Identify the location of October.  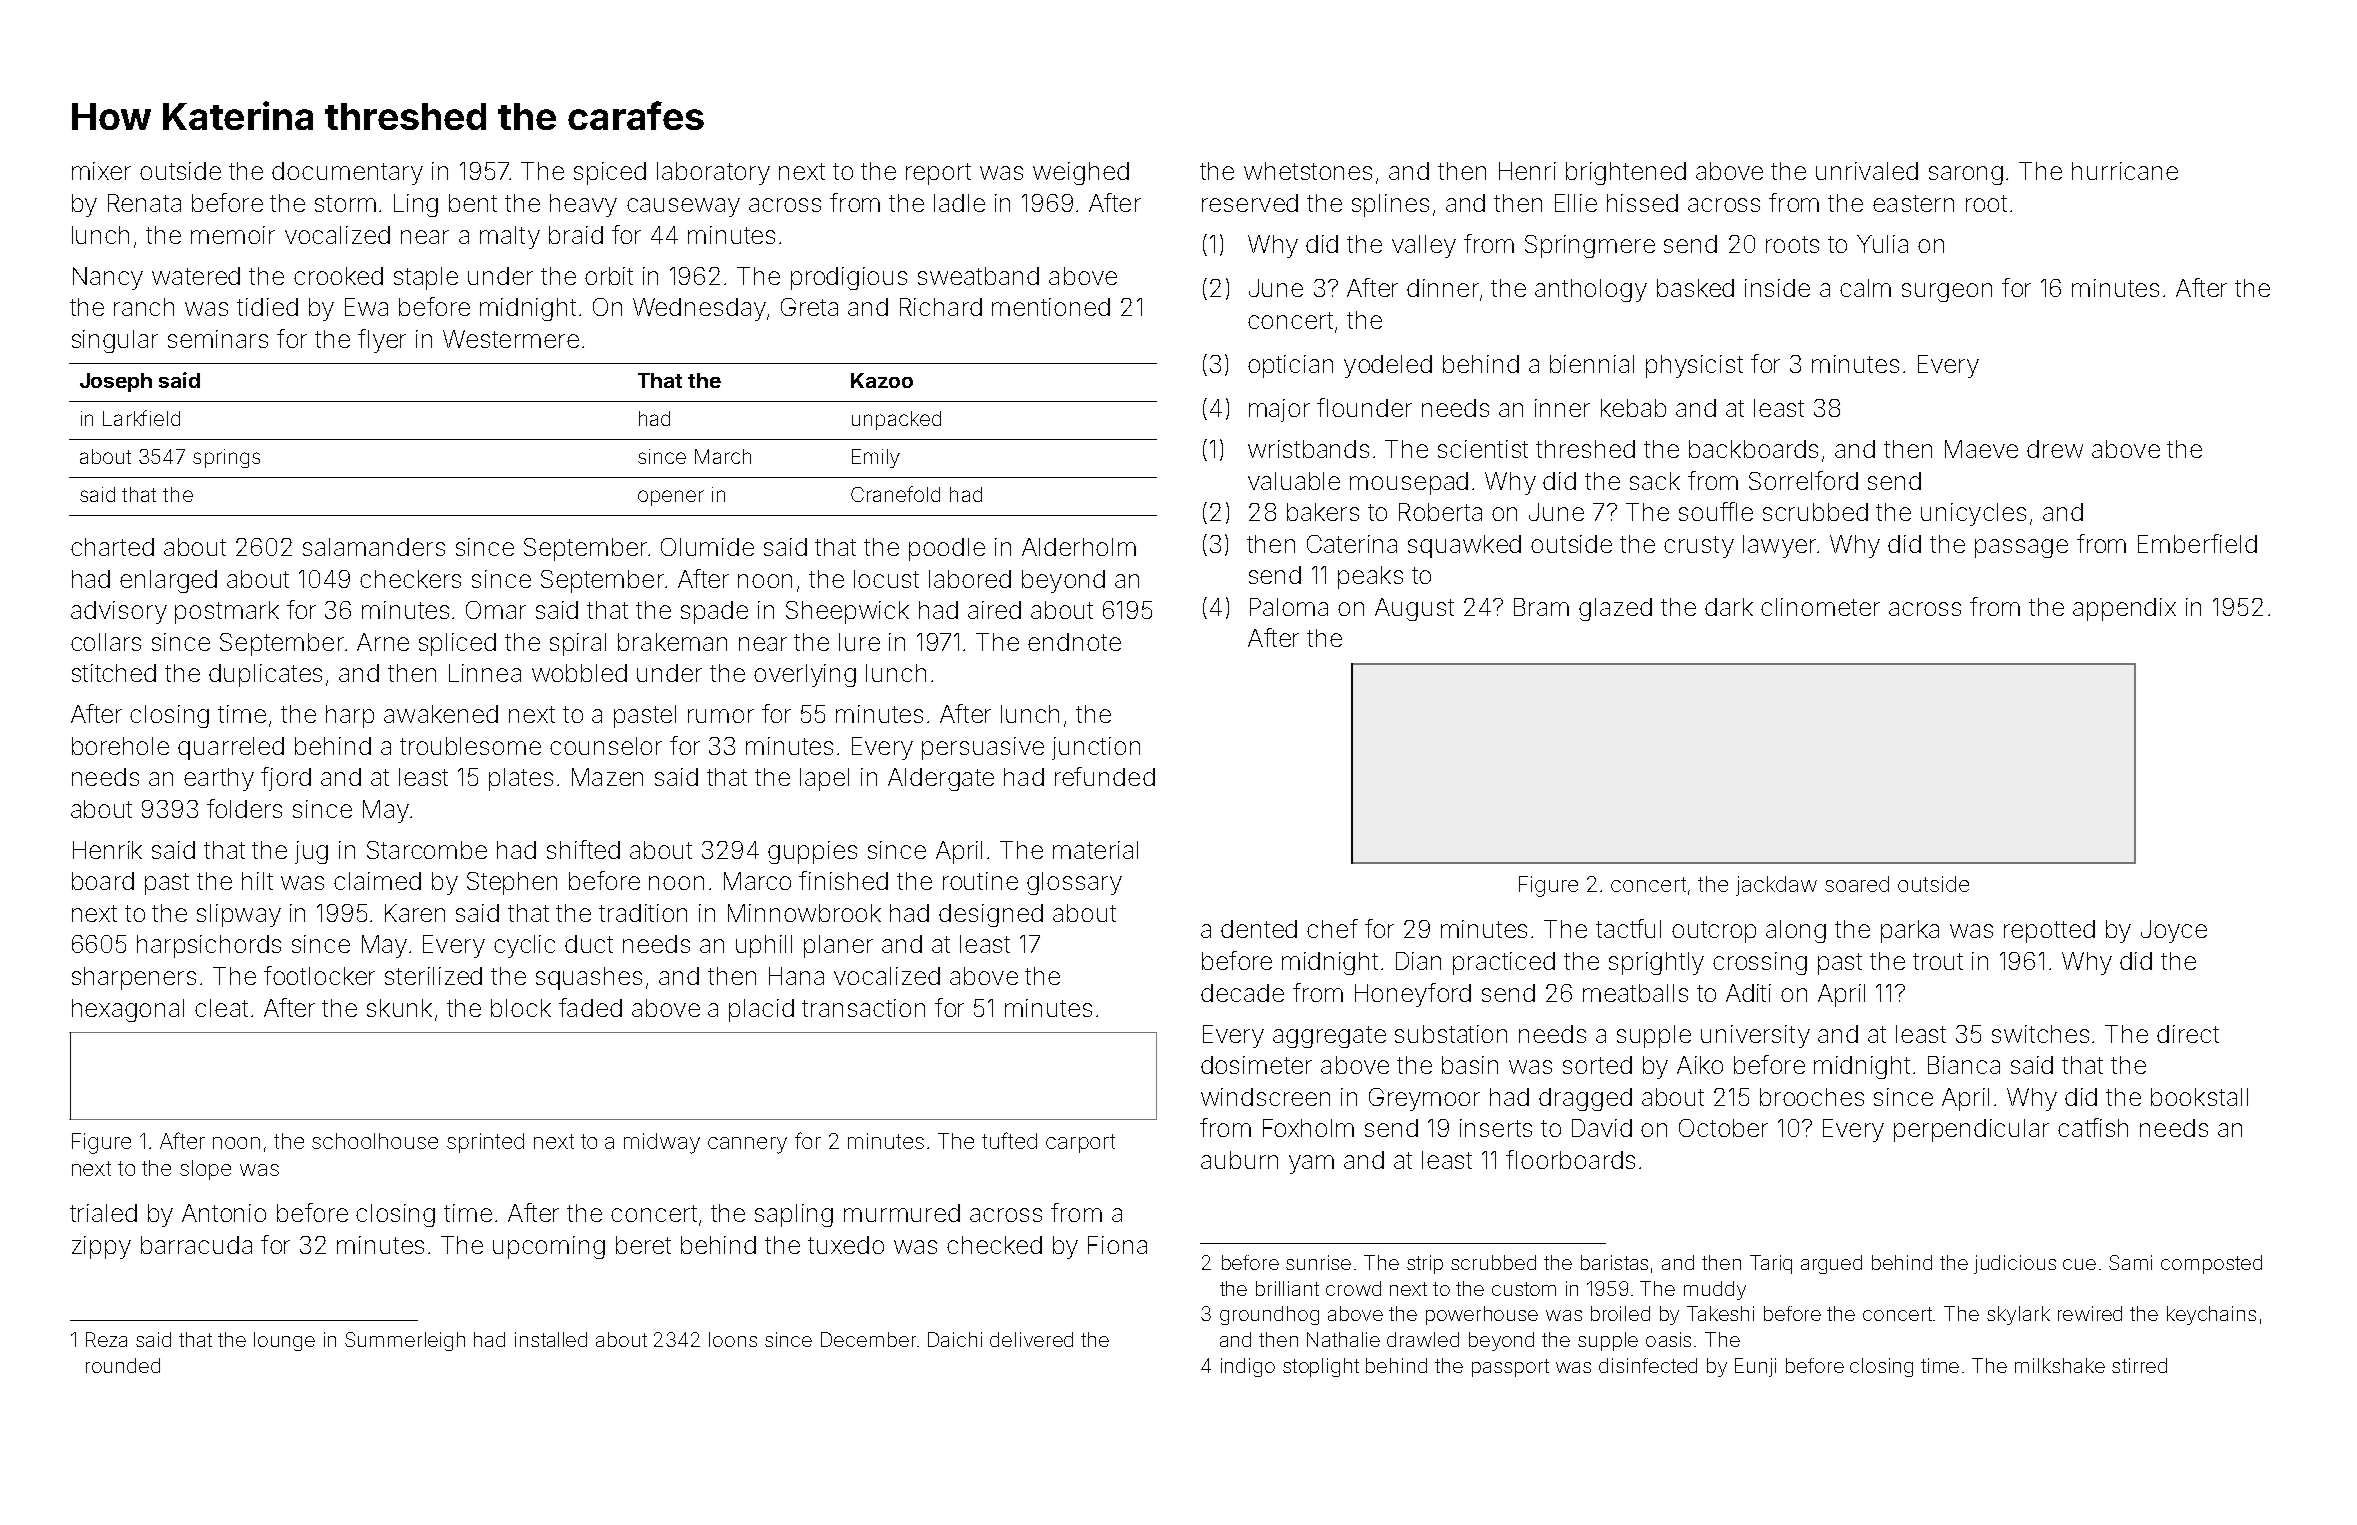
(1723, 1128).
